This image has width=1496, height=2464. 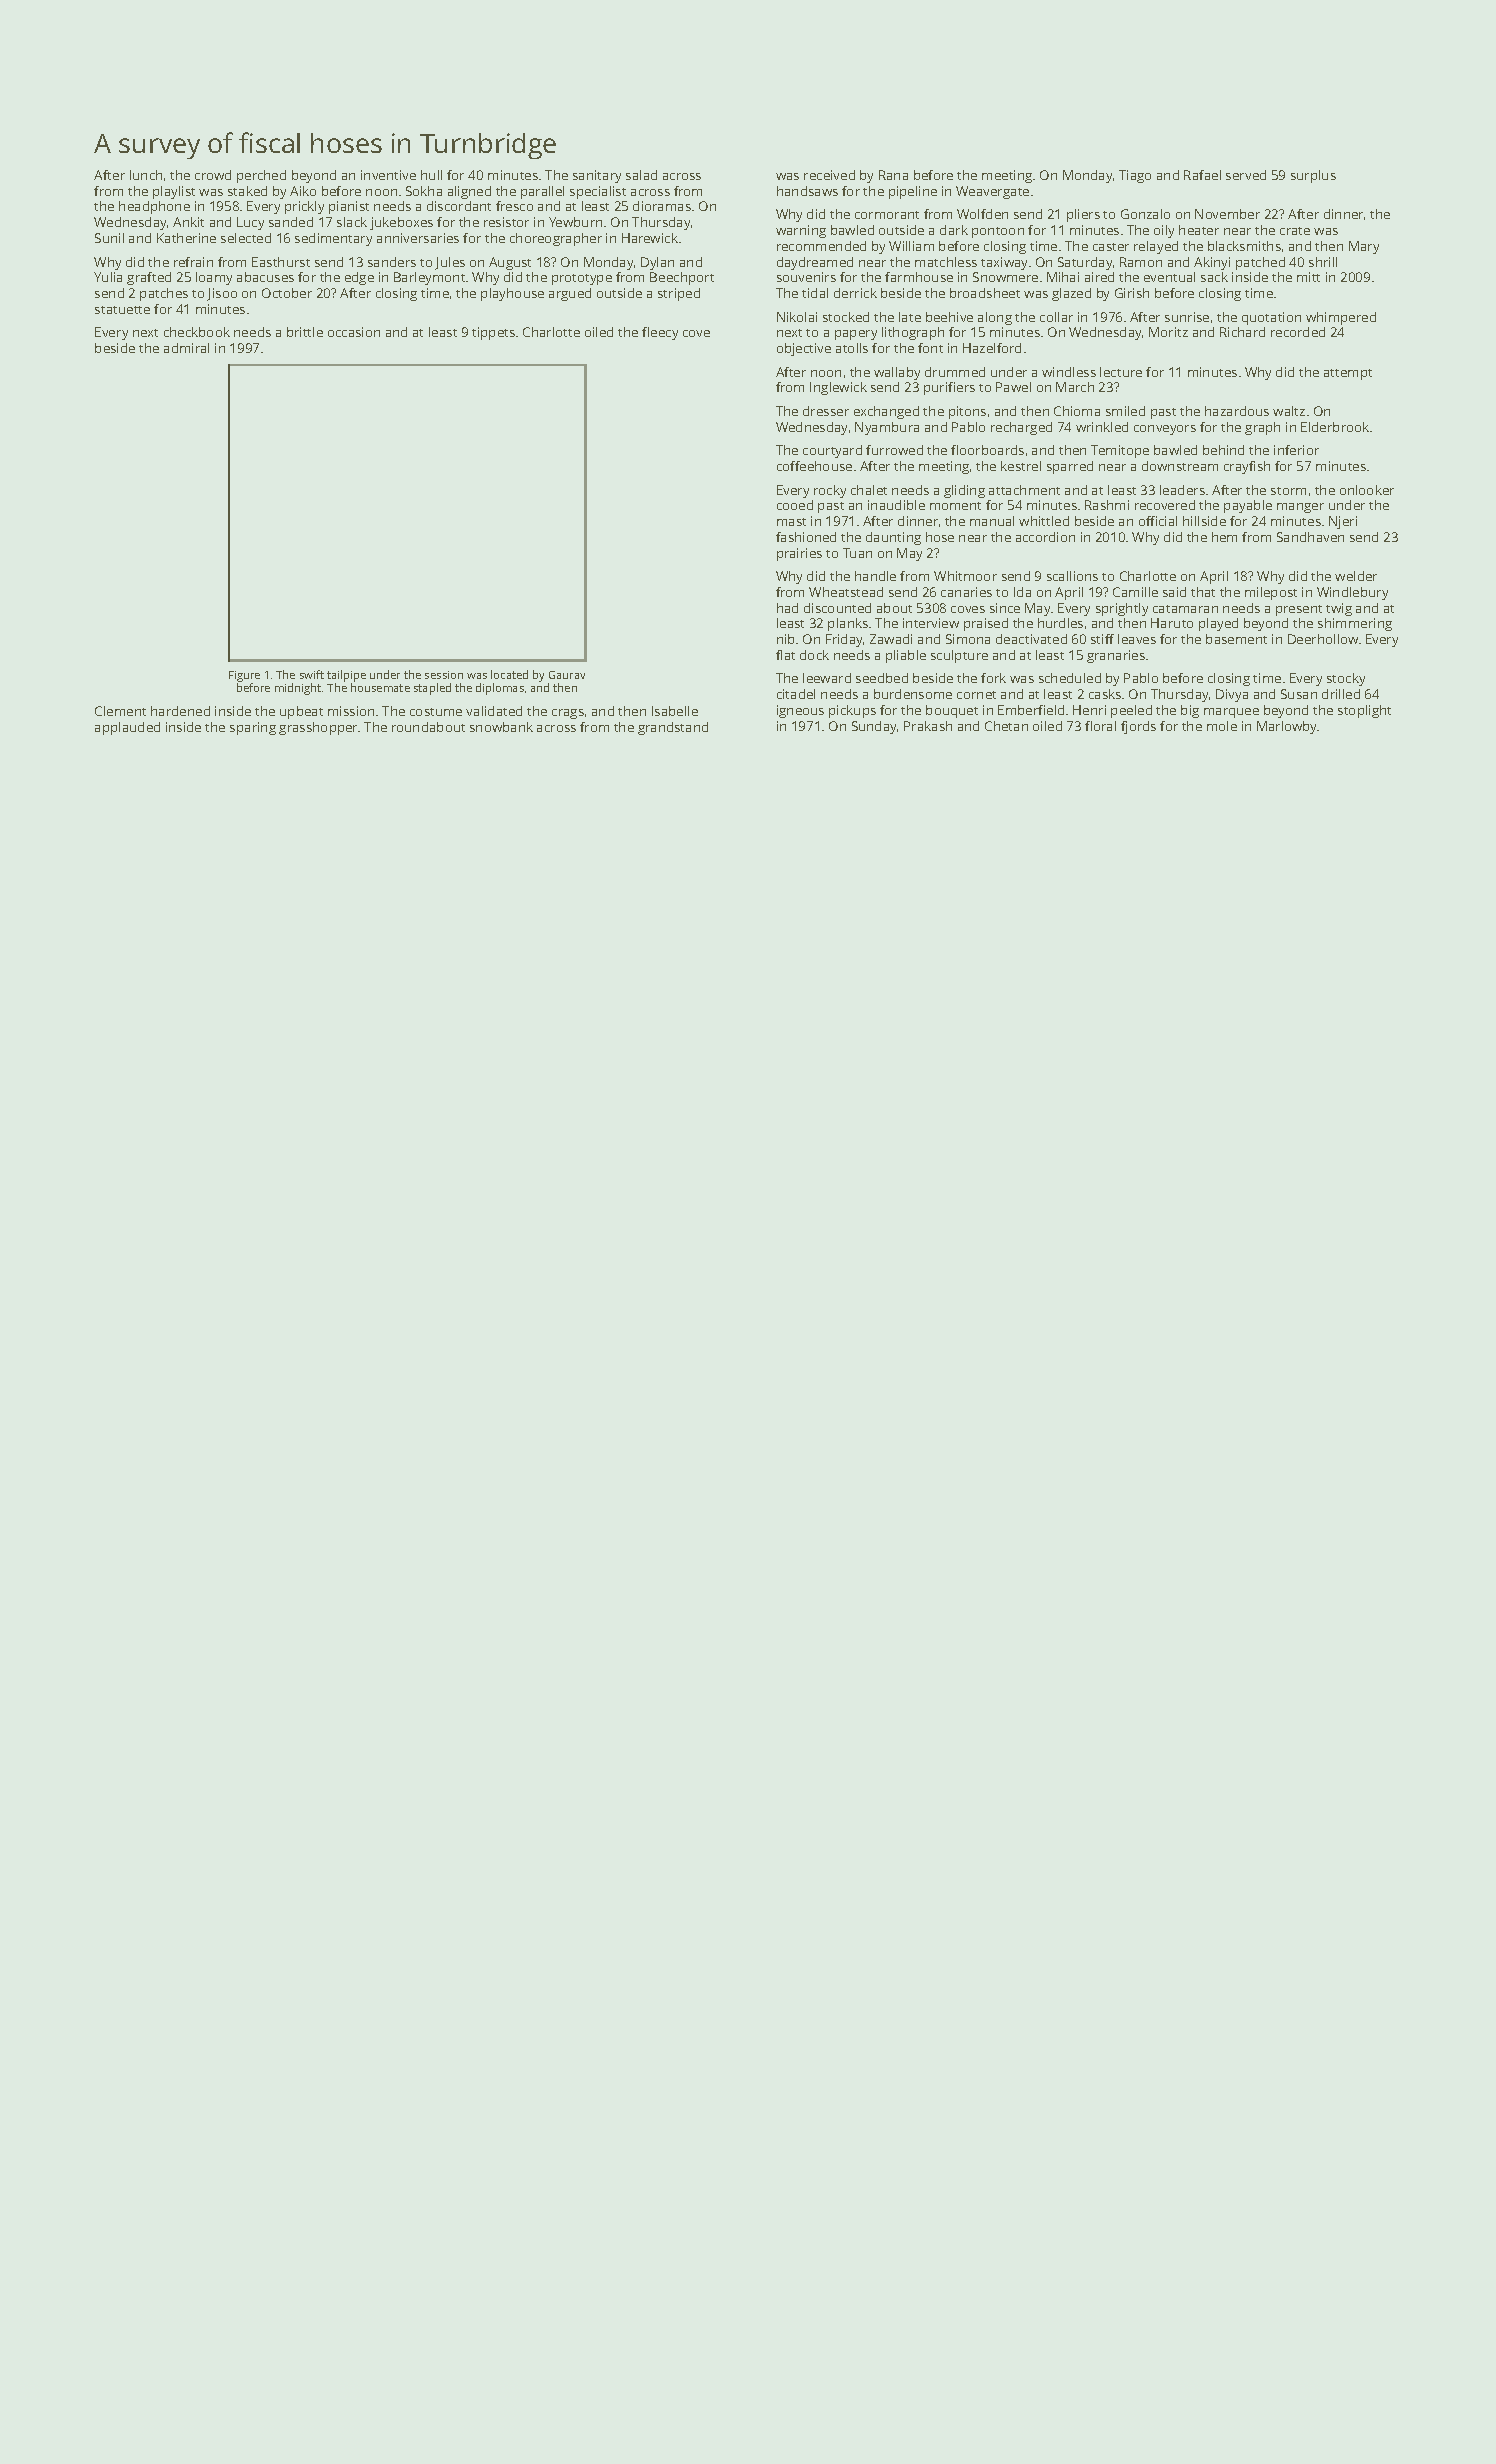 What do you see at coordinates (787, 608) in the image?
I see `had` at bounding box center [787, 608].
